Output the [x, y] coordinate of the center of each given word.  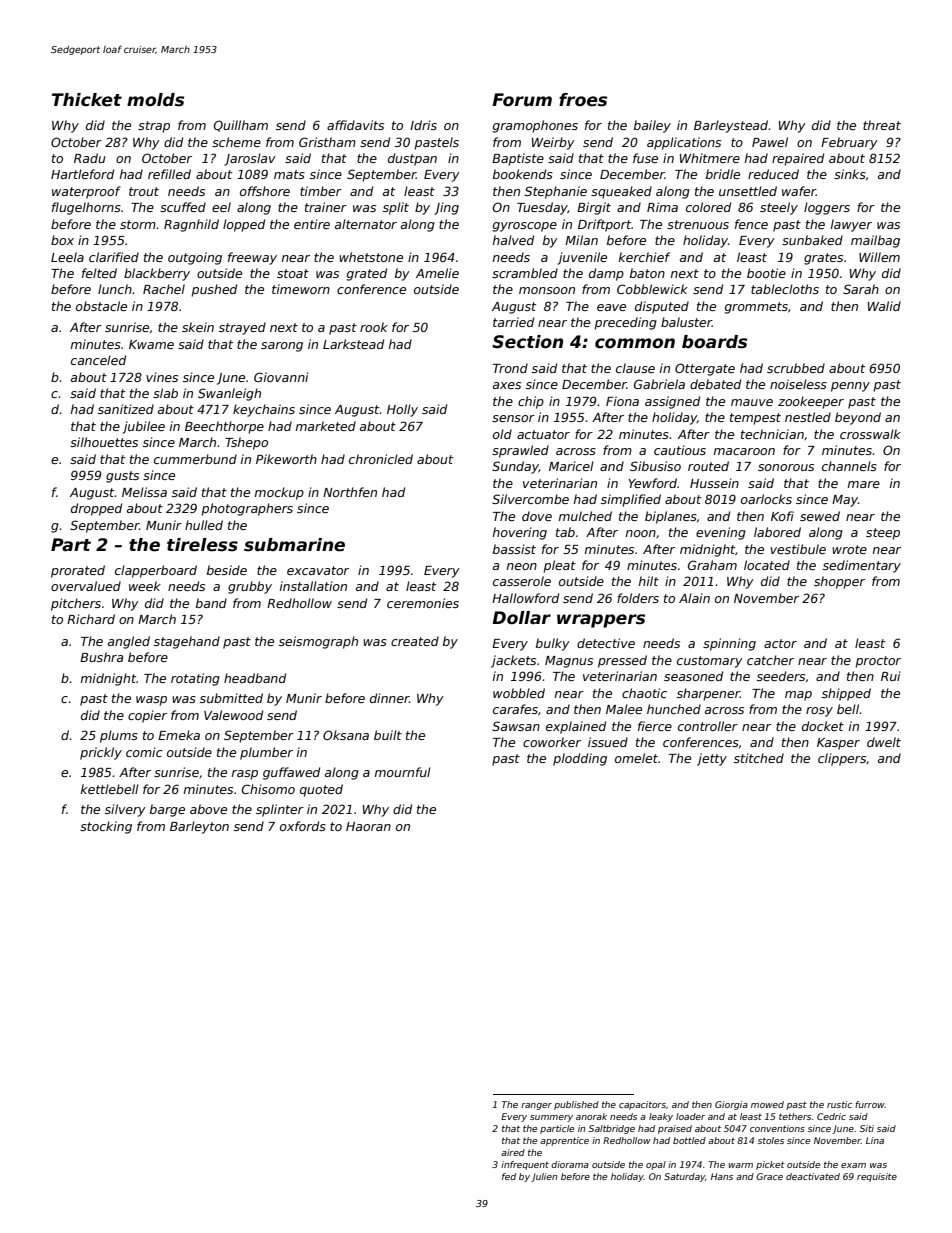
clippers [842, 759]
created [415, 641]
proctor [878, 662]
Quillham [241, 126]
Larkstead [353, 344]
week [145, 586]
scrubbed [796, 368]
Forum [522, 100]
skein [198, 327]
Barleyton [199, 827]
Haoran [368, 826]
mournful [403, 772]
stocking [106, 827]
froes [583, 100]
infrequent [525, 1165]
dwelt [884, 742]
